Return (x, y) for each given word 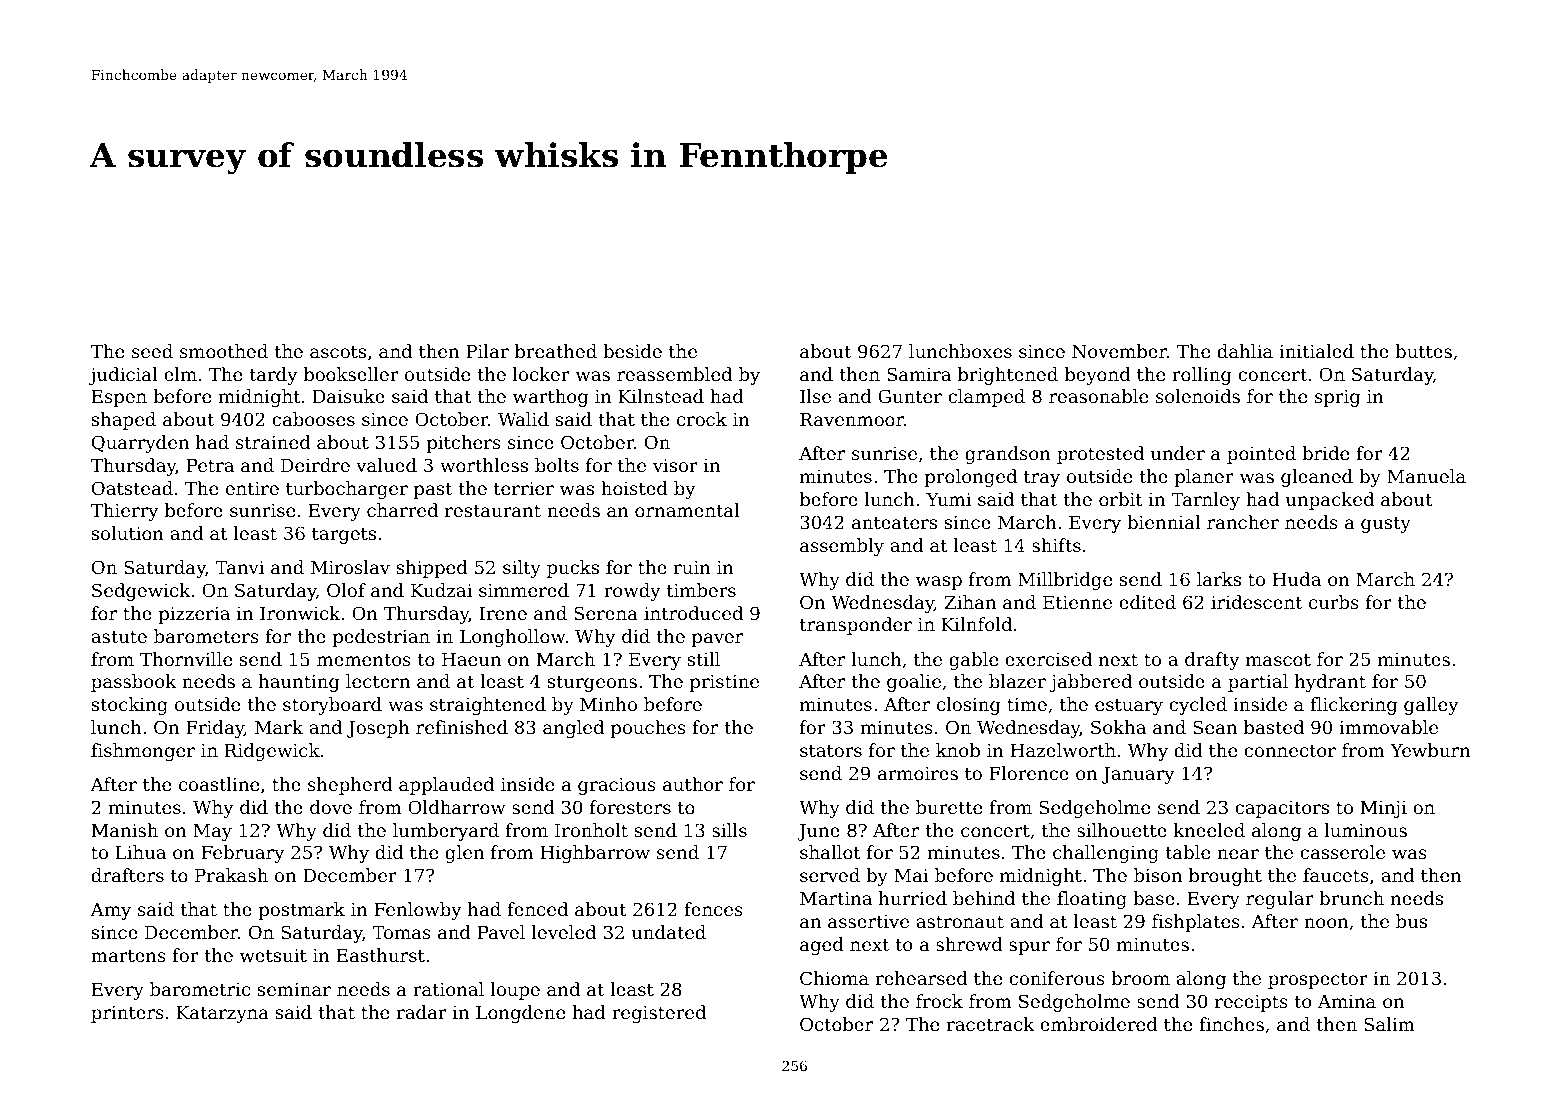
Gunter (910, 396)
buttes (1423, 351)
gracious (617, 786)
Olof (346, 590)
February (243, 854)
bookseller (351, 374)
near (1238, 854)
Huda (1297, 579)
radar (422, 1012)
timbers (701, 590)
